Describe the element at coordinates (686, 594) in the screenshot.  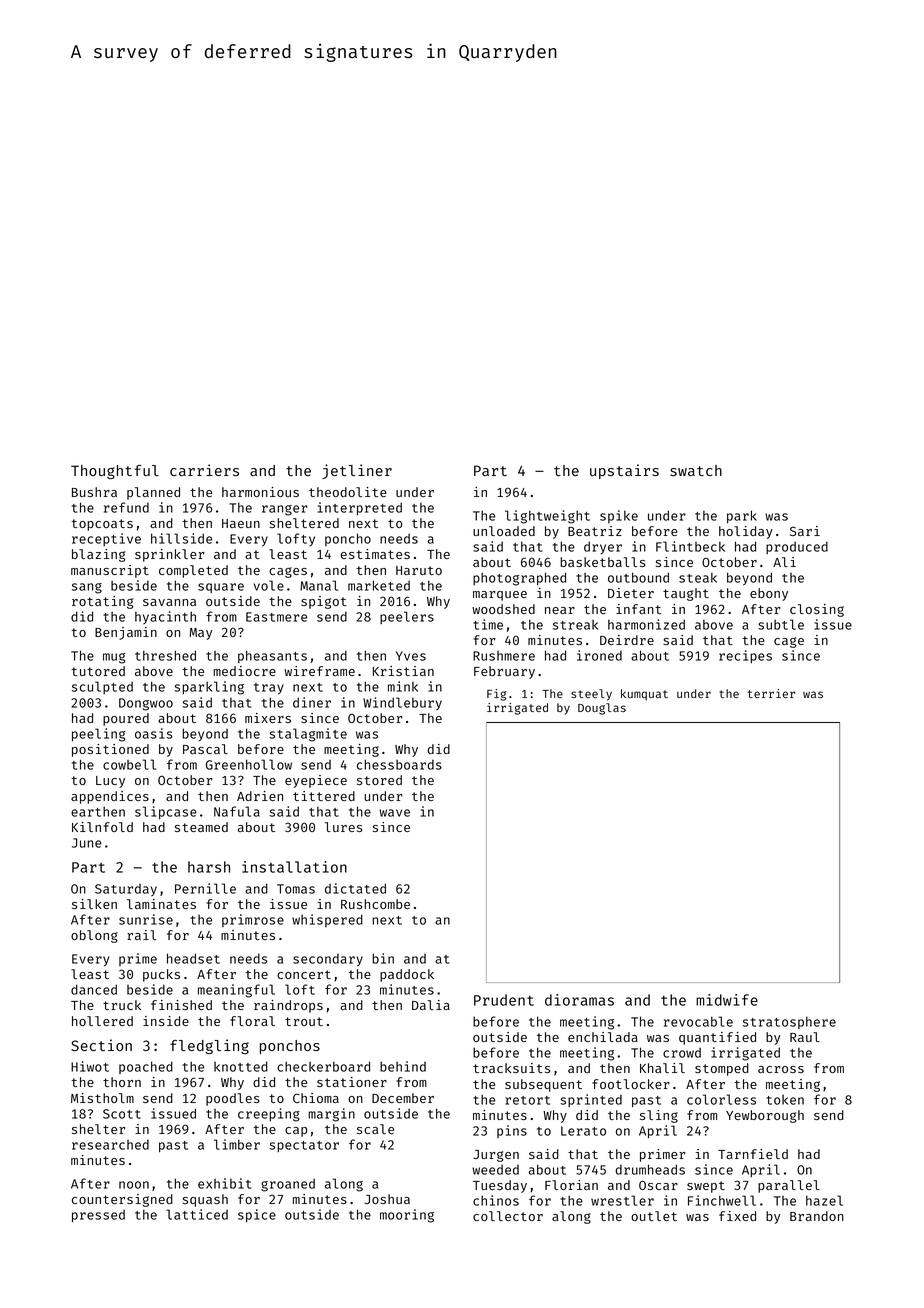
I see `taught` at that location.
